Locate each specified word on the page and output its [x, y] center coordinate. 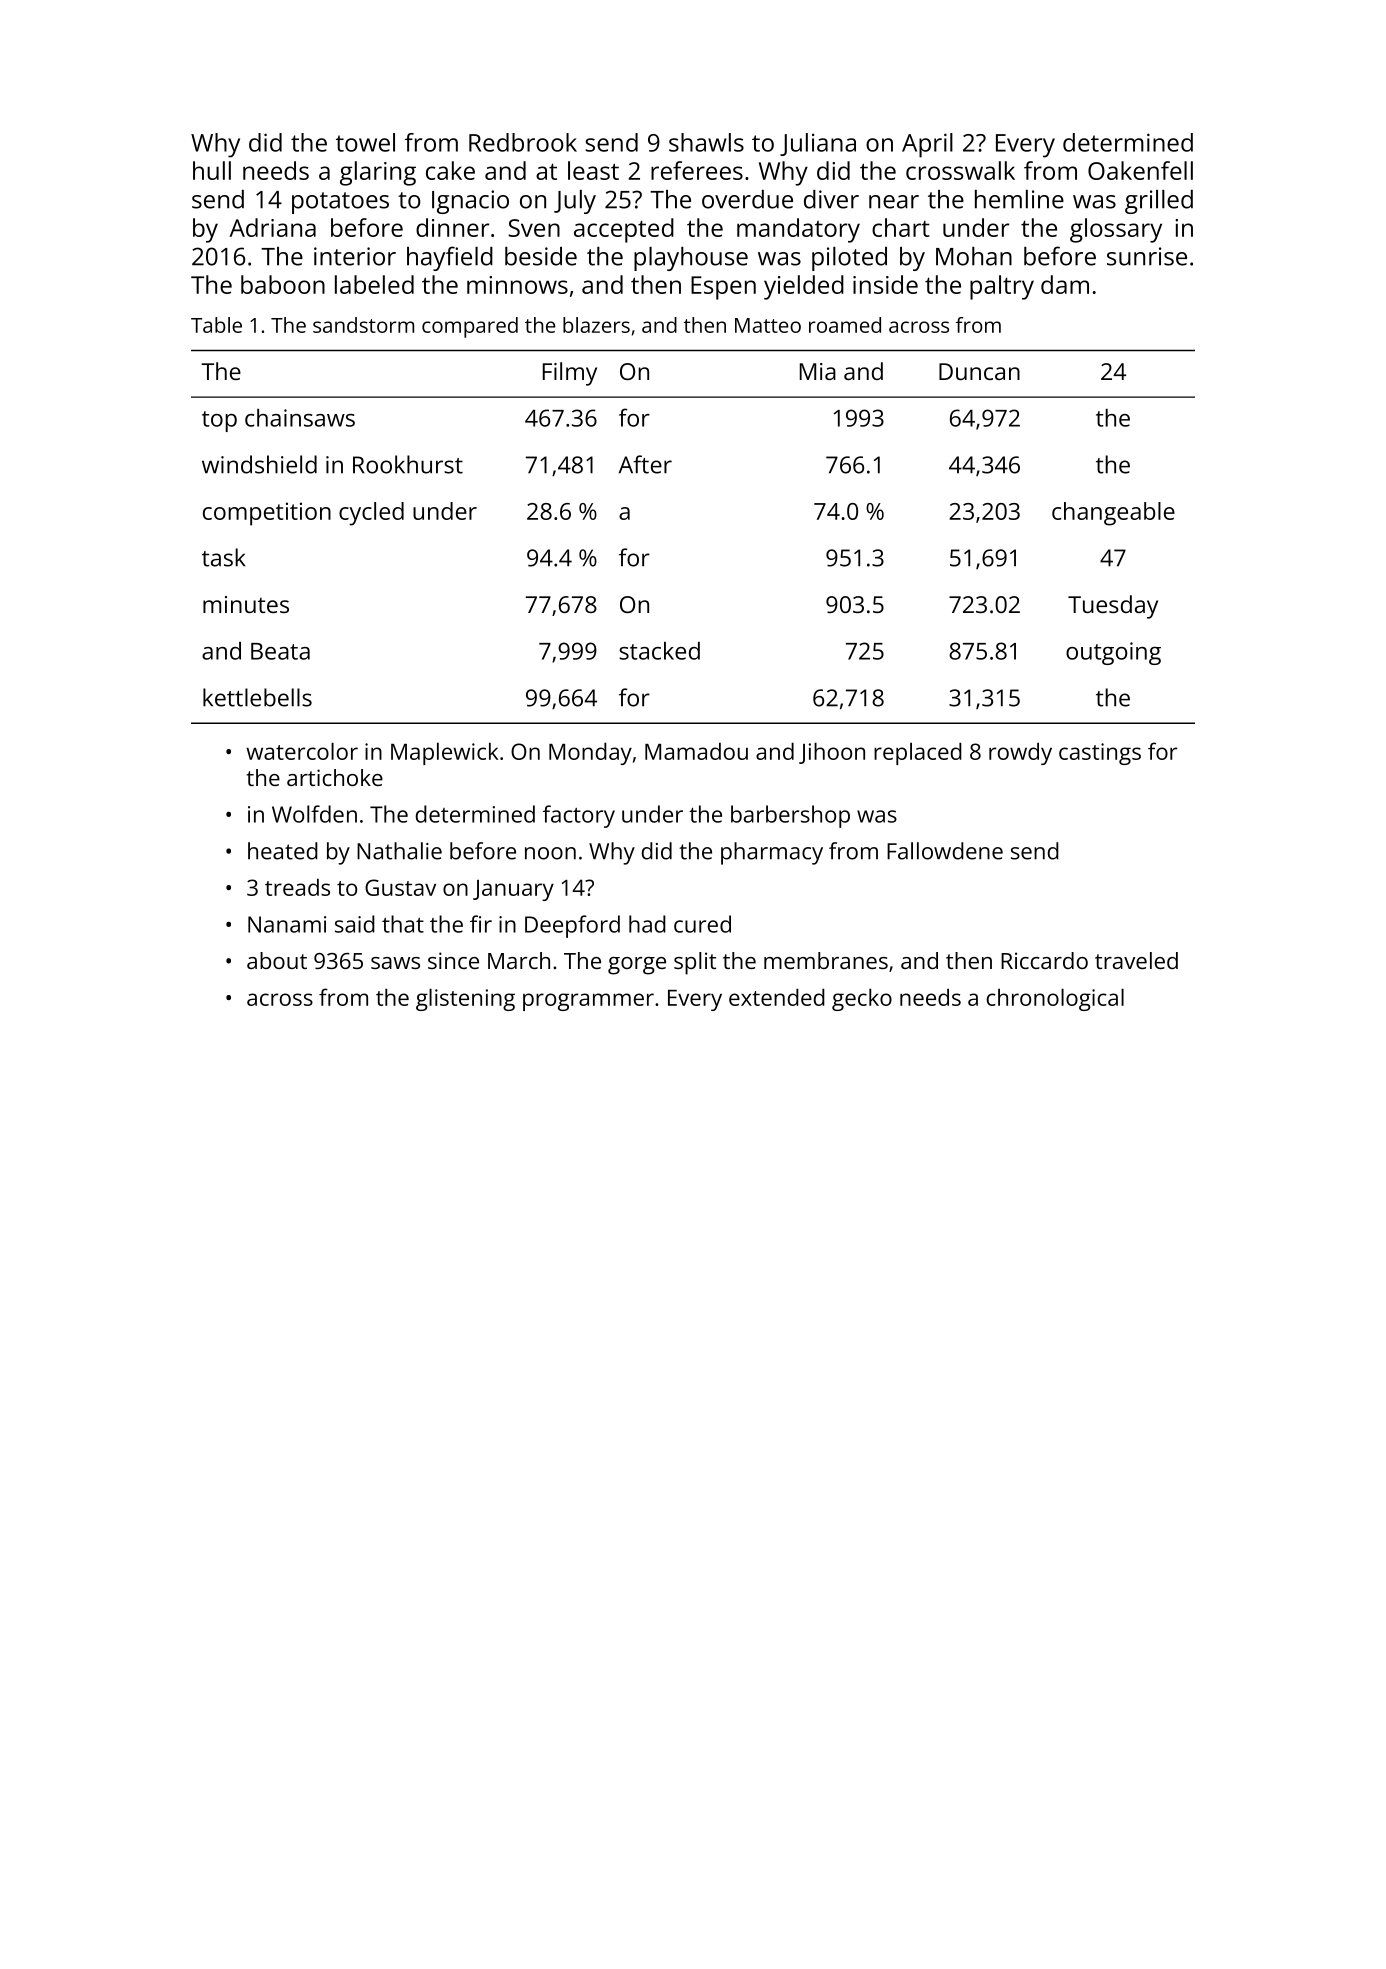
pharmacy [772, 853]
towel [365, 142]
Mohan [974, 256]
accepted [624, 230]
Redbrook [523, 142]
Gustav [400, 887]
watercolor [302, 751]
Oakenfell [1140, 170]
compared [470, 327]
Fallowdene [945, 851]
